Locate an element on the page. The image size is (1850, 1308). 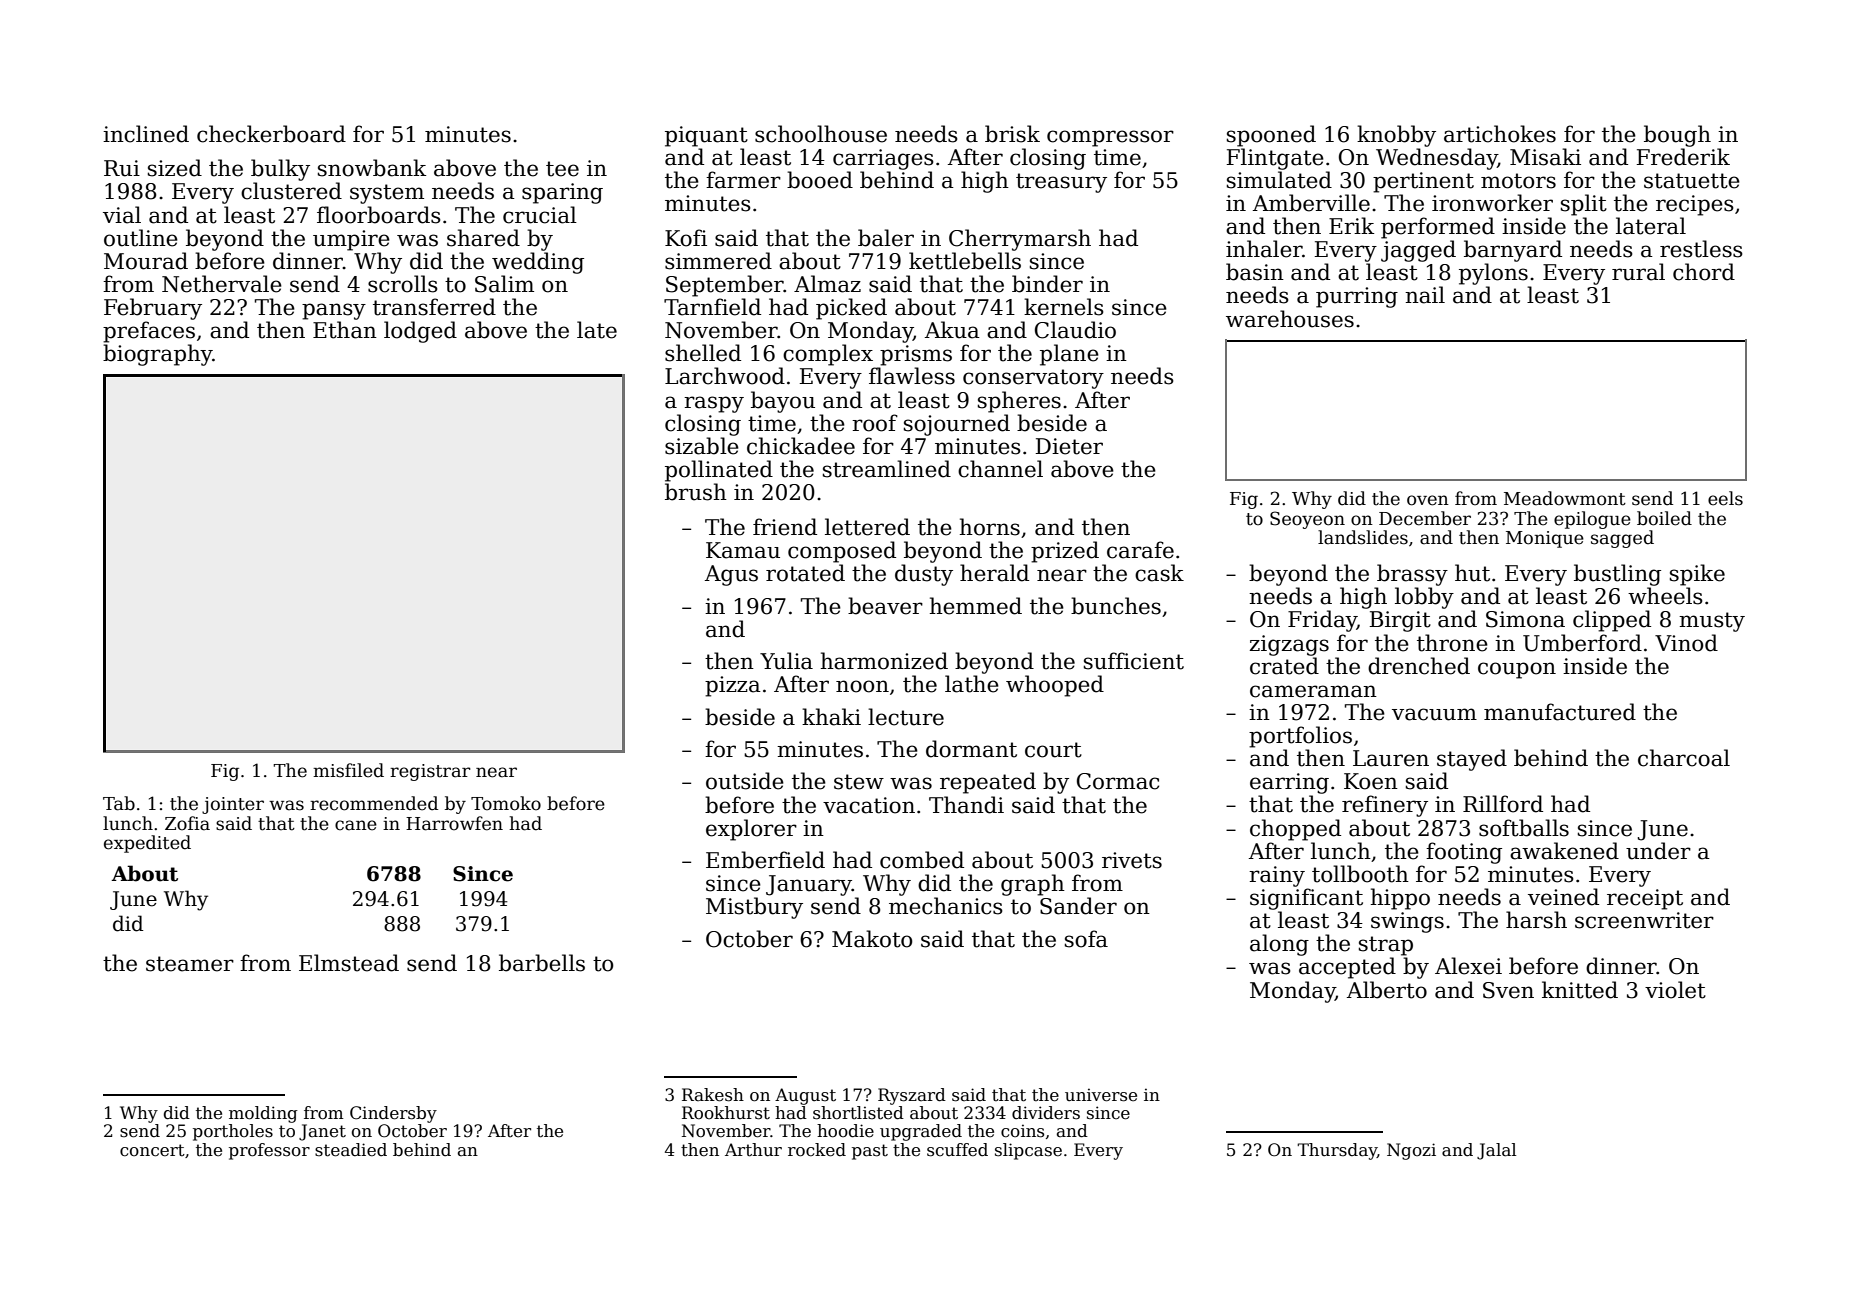
Arthur is located at coordinates (753, 1150).
